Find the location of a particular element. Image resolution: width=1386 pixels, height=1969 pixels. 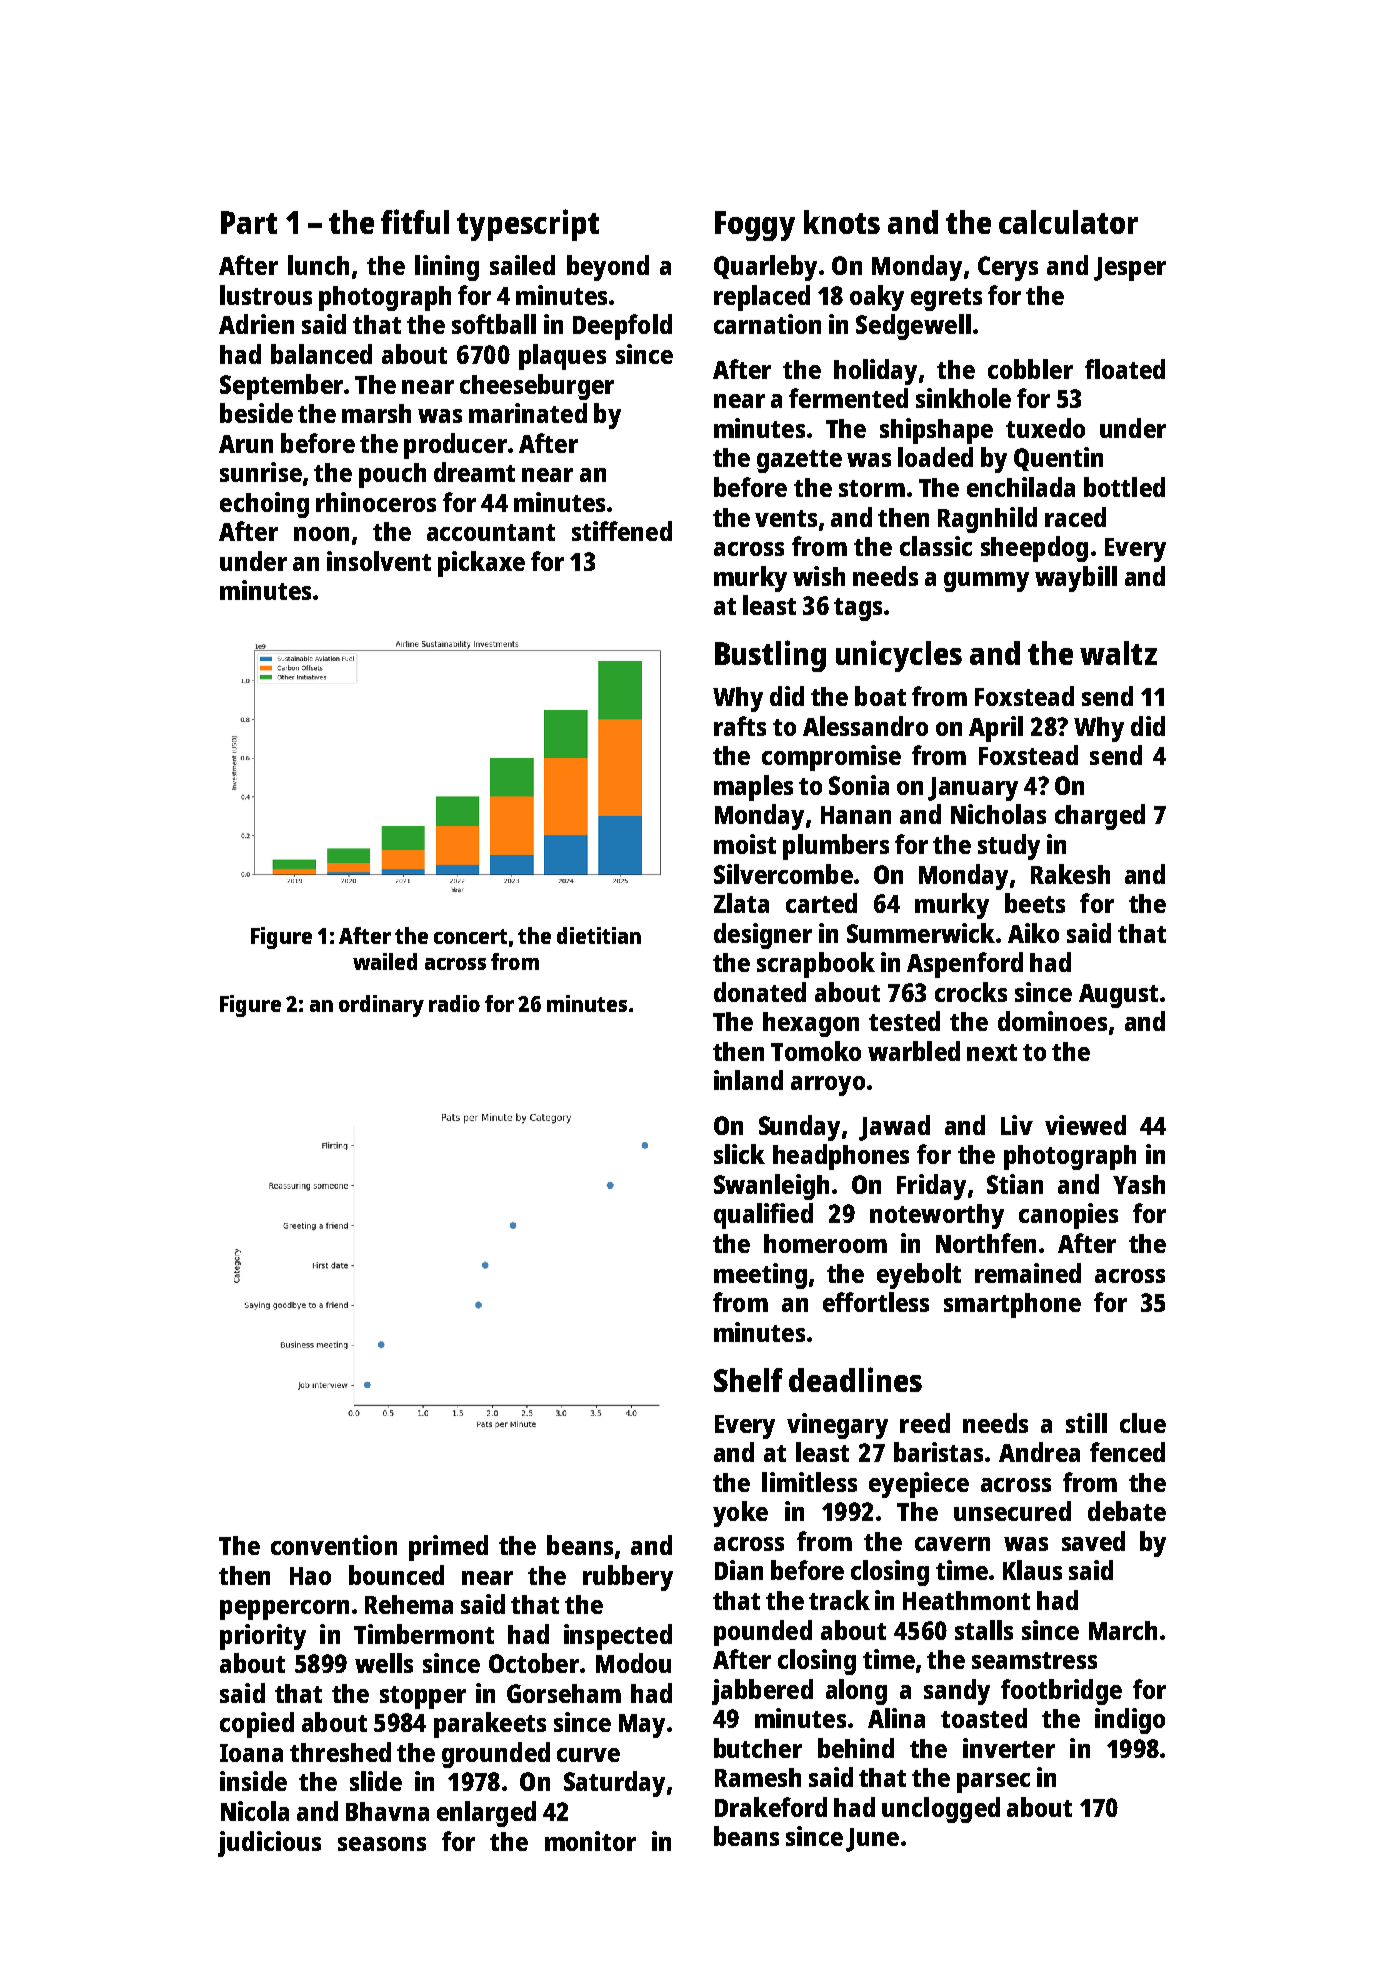

monitor is located at coordinates (590, 1841).
